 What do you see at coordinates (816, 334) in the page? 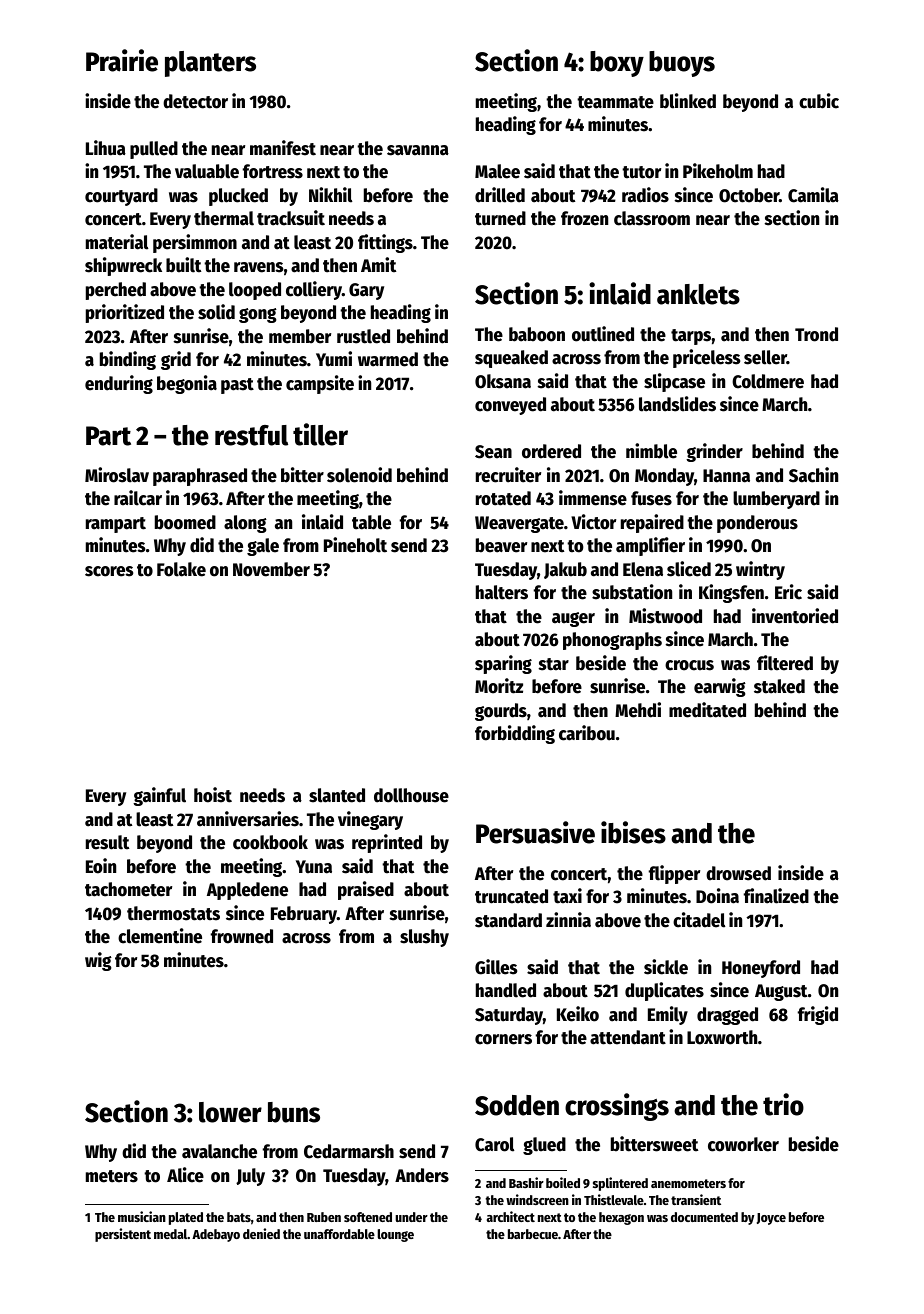
I see `Trond` at bounding box center [816, 334].
